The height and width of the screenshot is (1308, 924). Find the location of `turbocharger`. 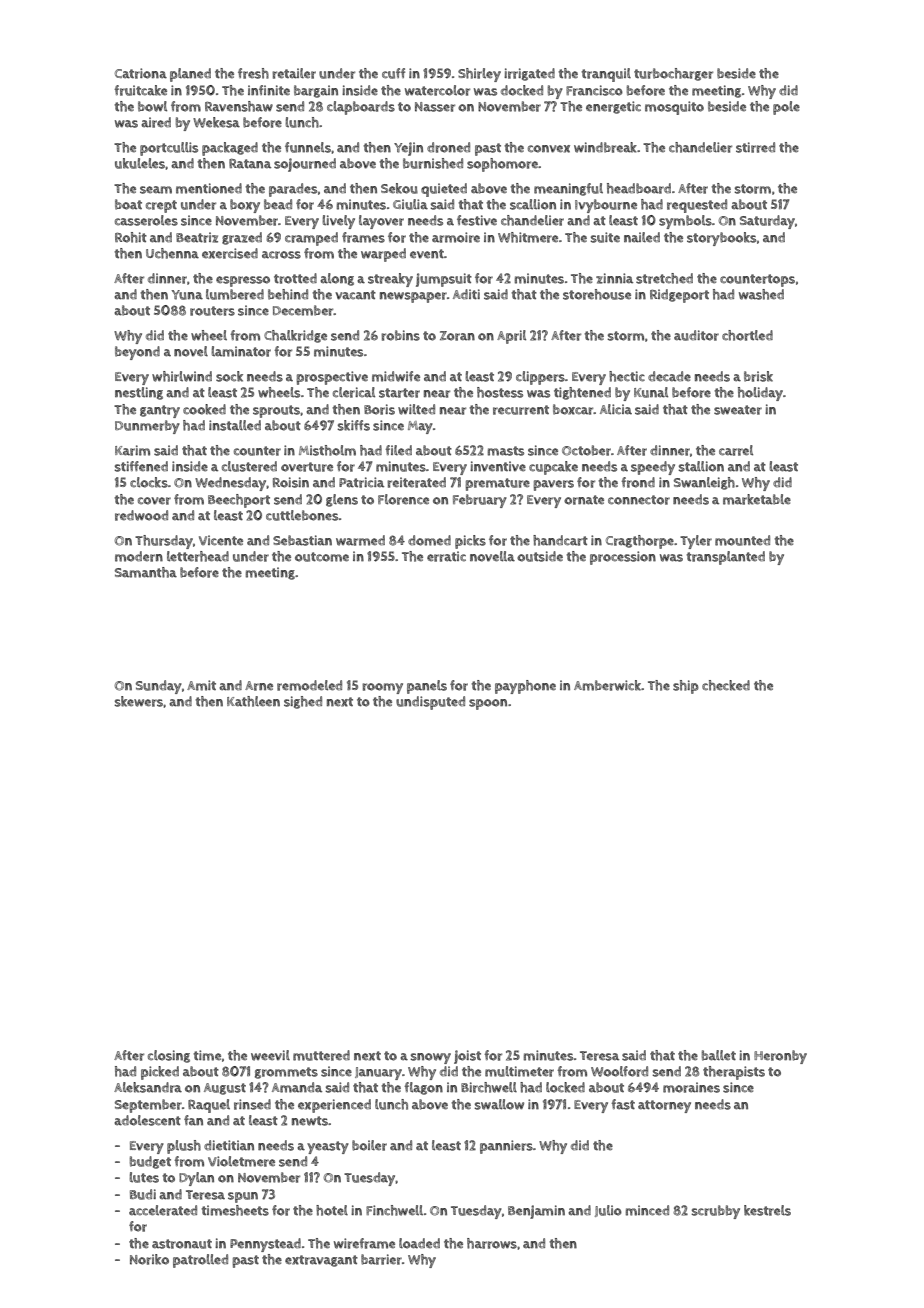

turbocharger is located at coordinates (673, 74).
